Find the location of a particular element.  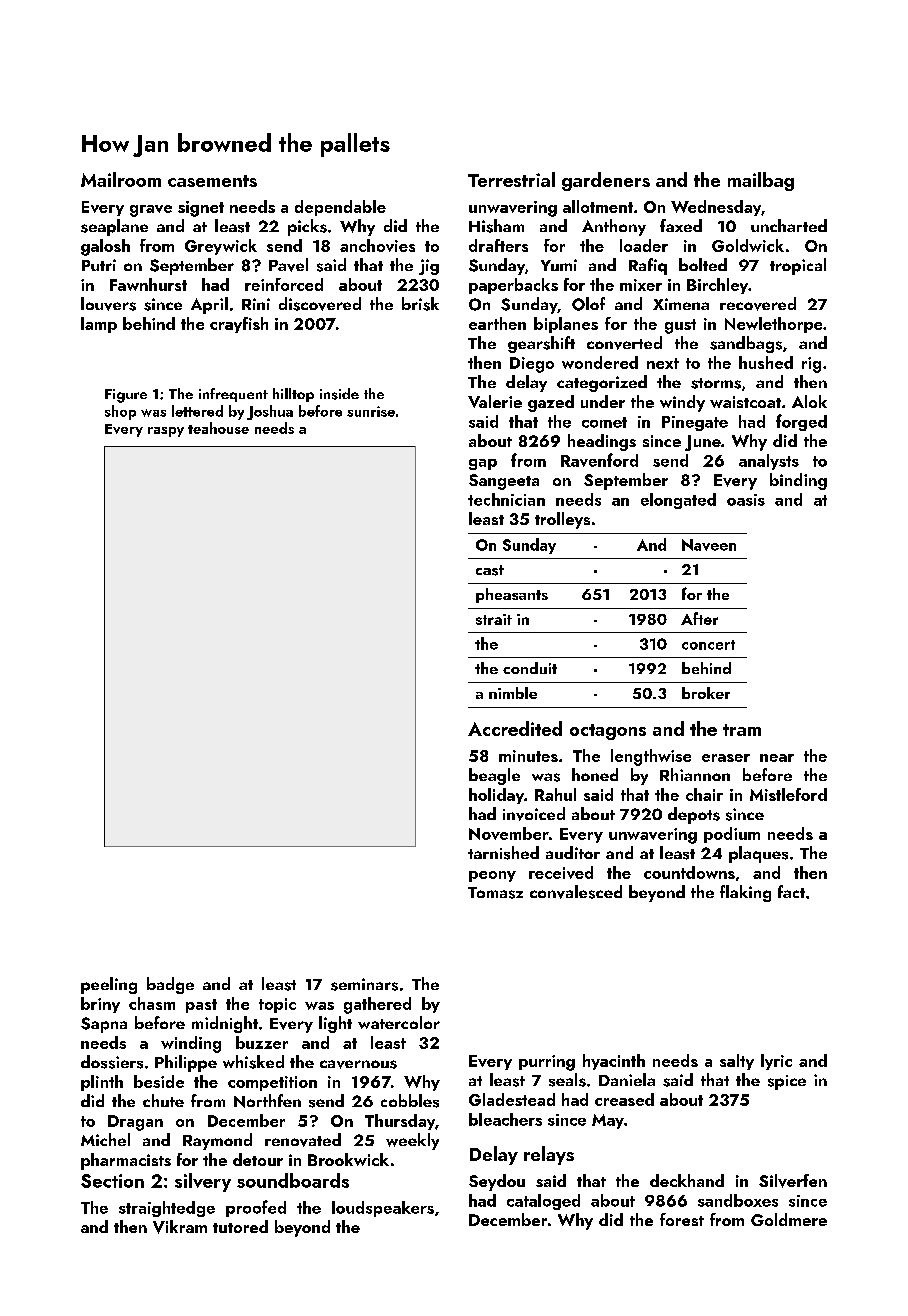

Mailroom is located at coordinates (121, 179).
